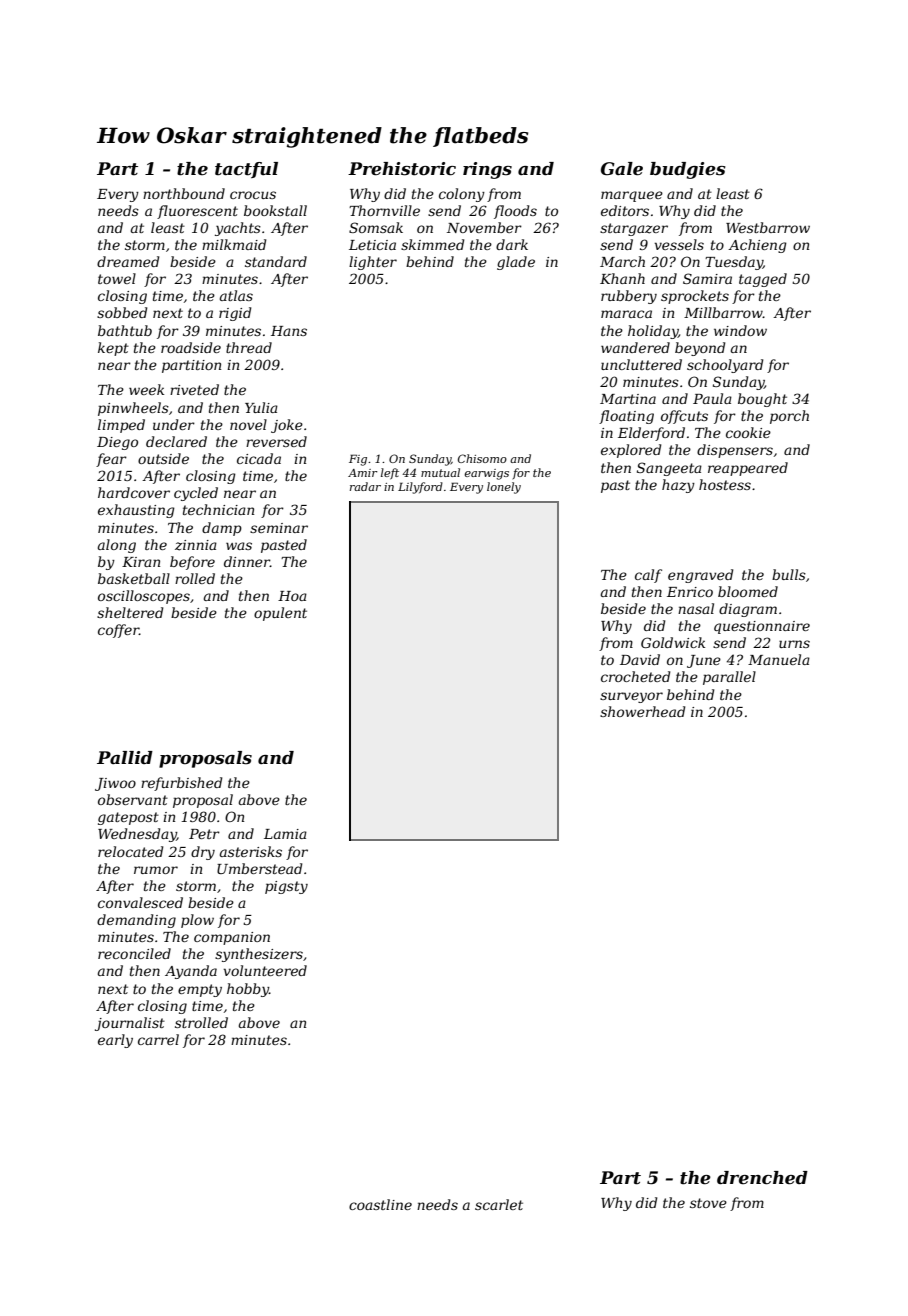 The image size is (908, 1316). I want to click on coastline, so click(380, 1204).
